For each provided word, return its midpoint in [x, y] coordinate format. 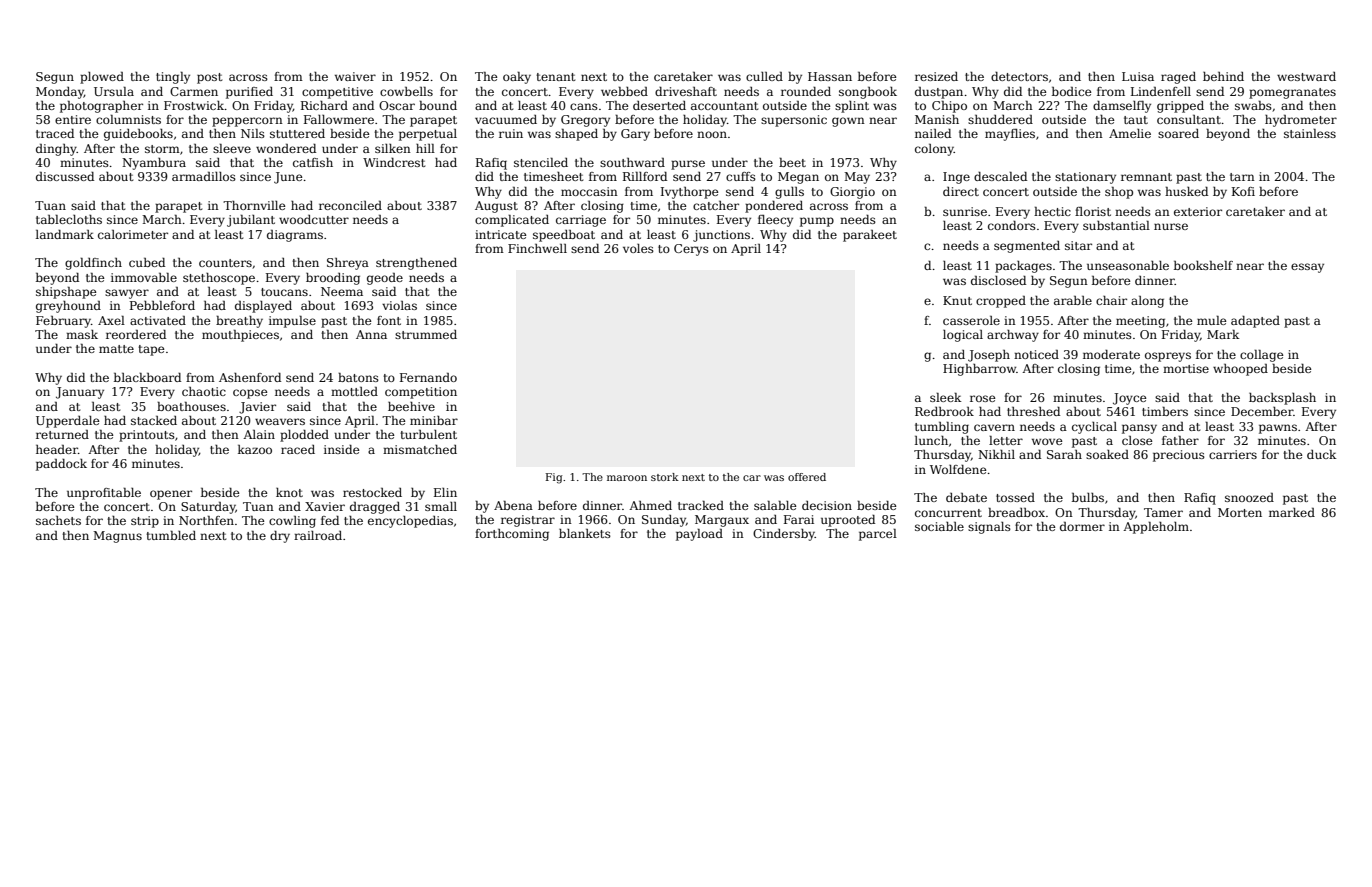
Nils [253, 133]
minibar [434, 420]
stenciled [541, 162]
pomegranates [1292, 93]
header [57, 449]
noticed [1036, 354]
